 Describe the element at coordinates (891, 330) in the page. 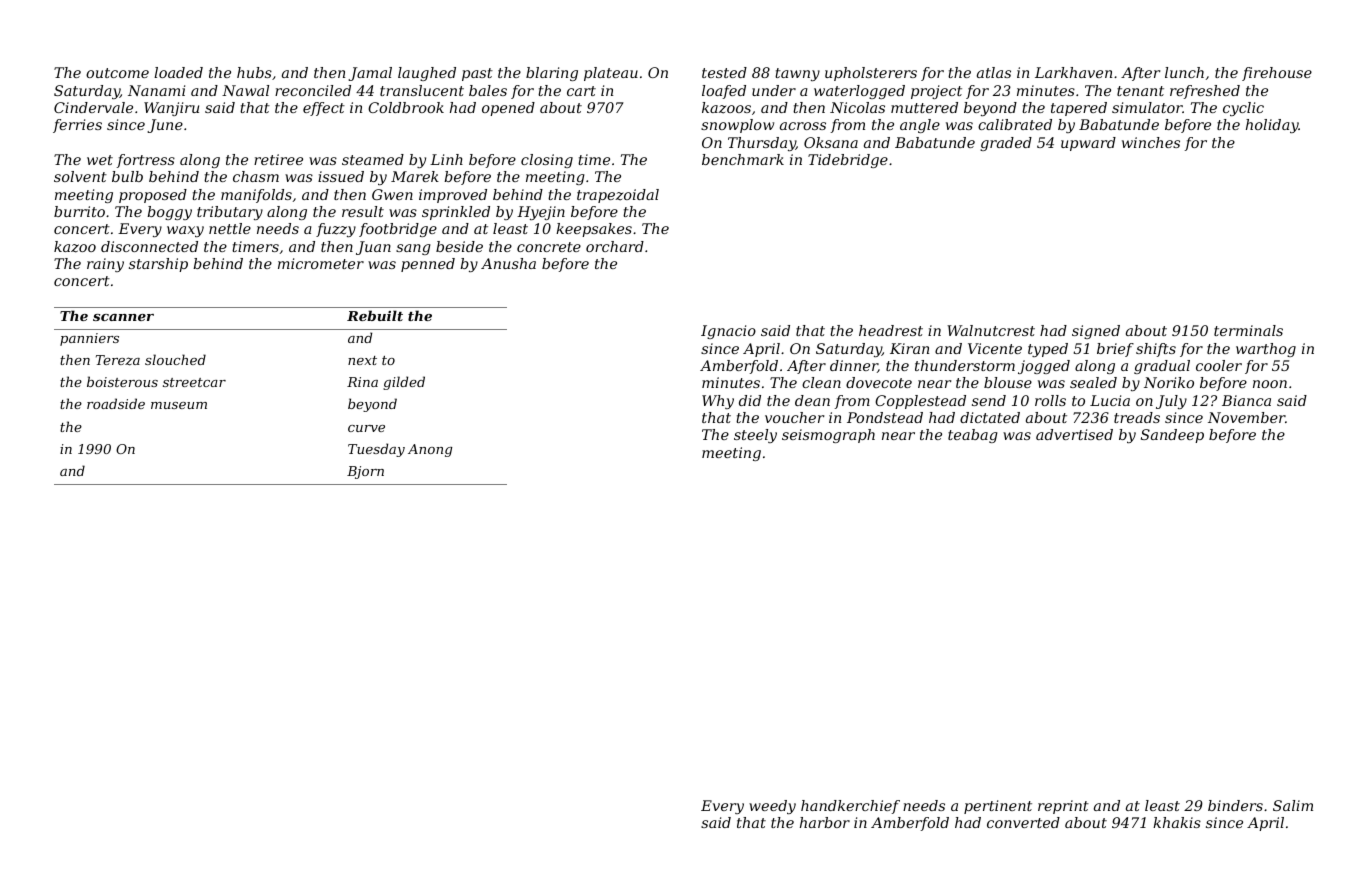

I see `headrest` at that location.
